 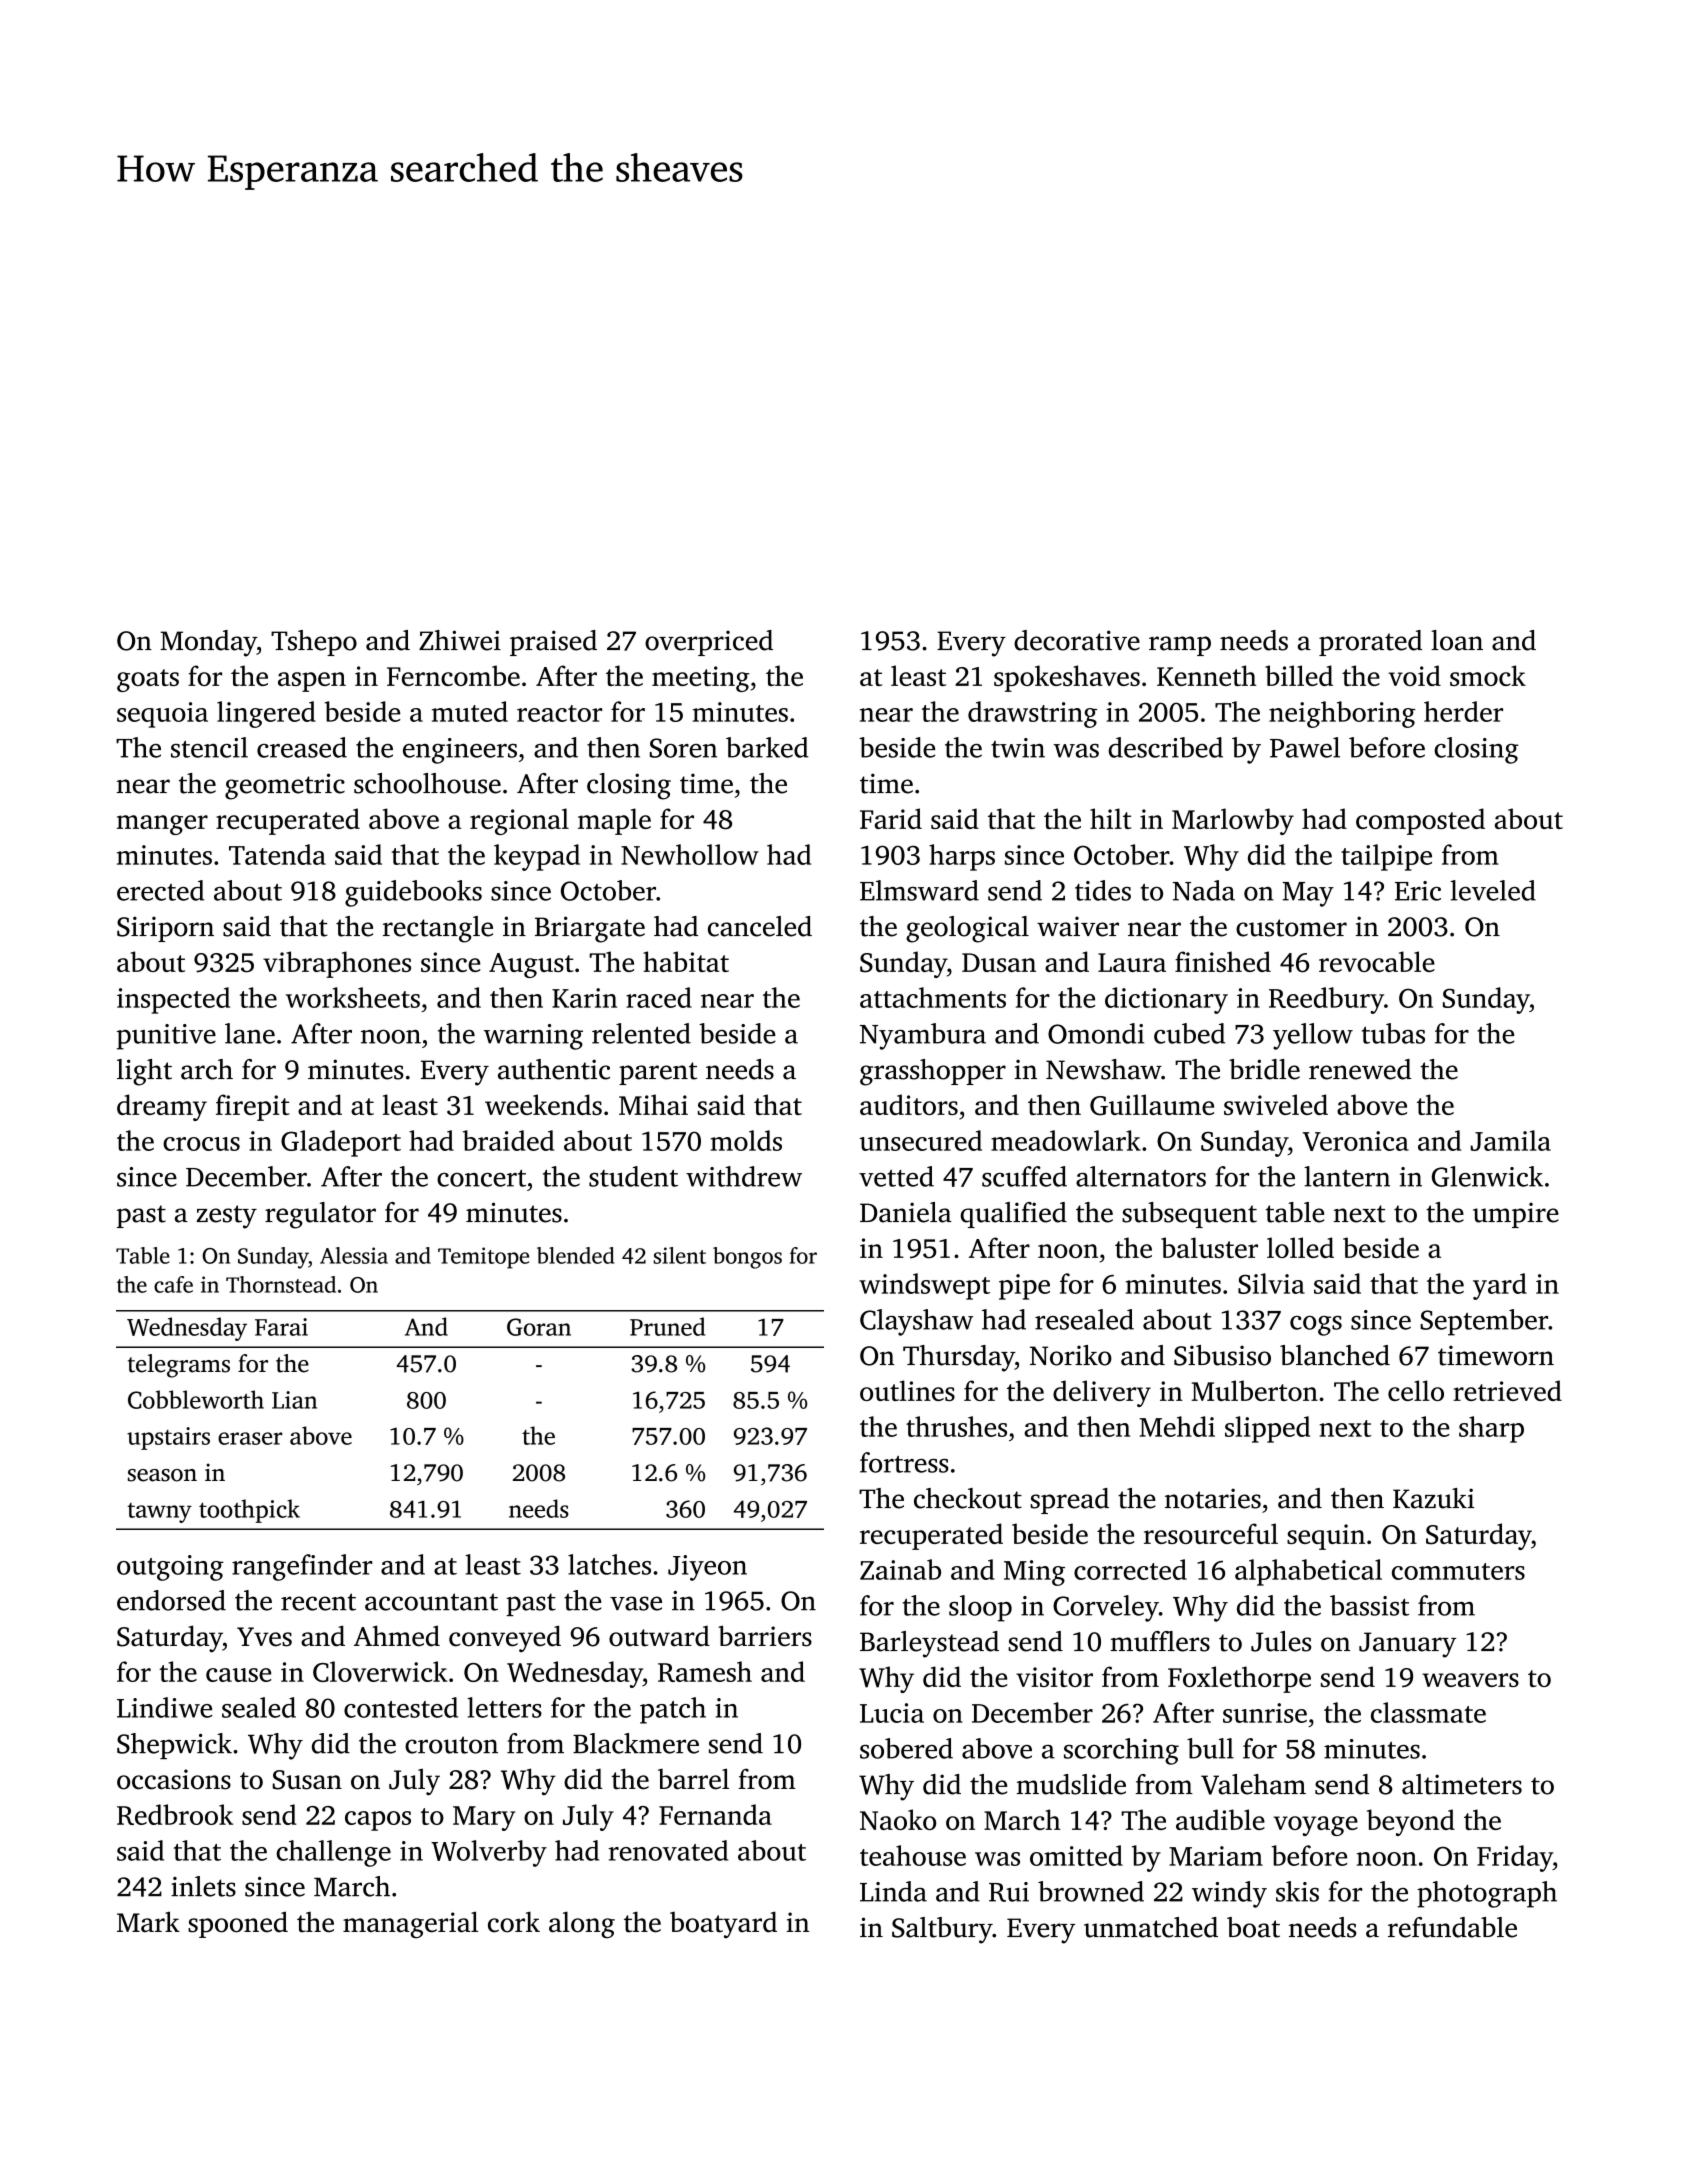 What do you see at coordinates (659, 997) in the image?
I see `raced` at bounding box center [659, 997].
